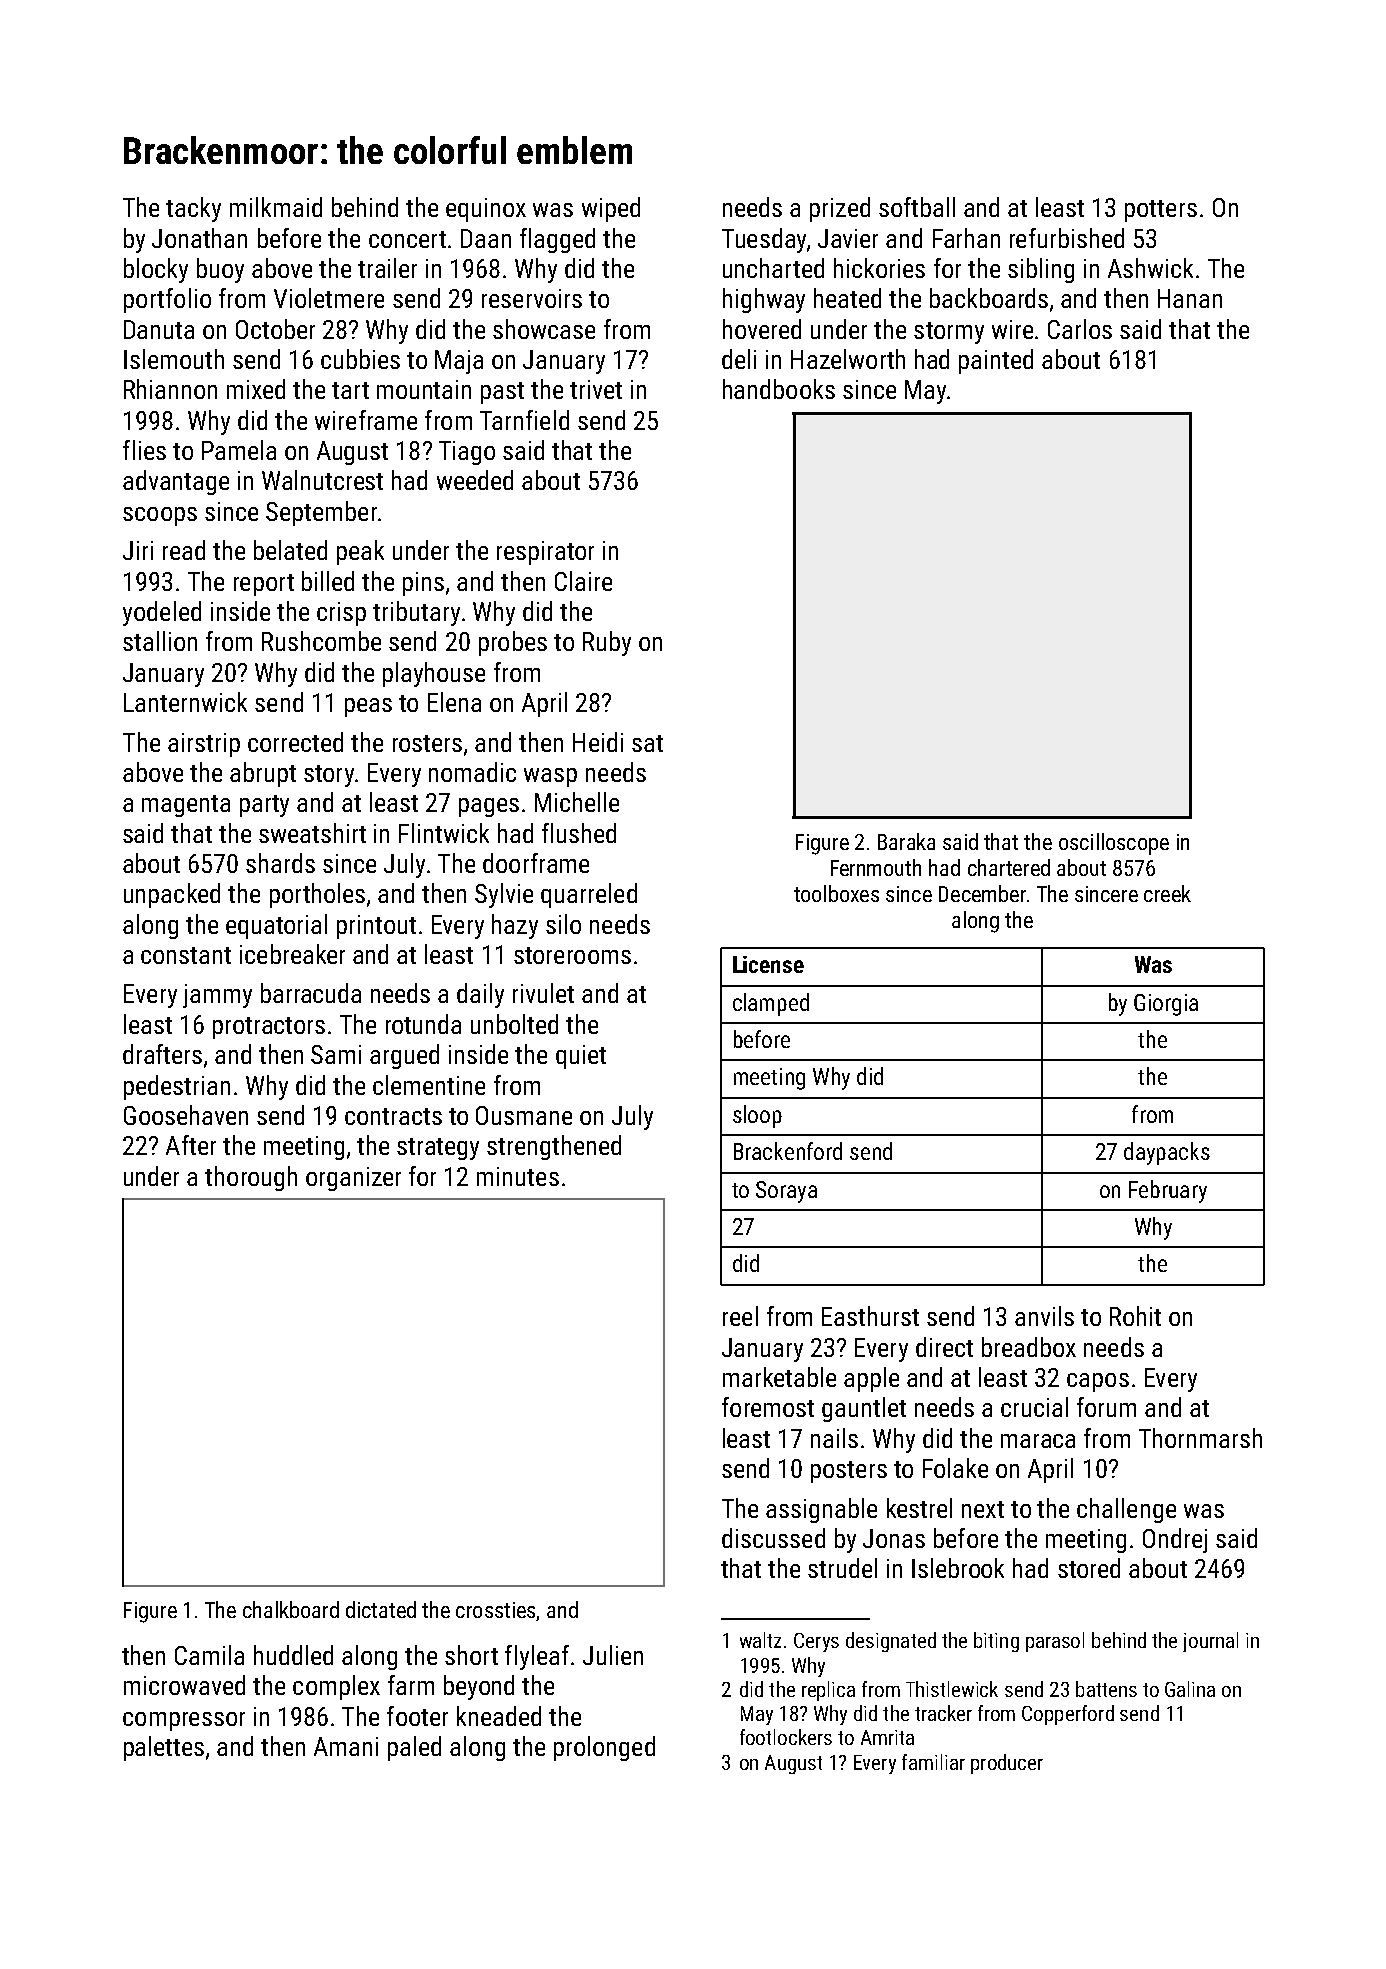 The height and width of the image is (1969, 1386). What do you see at coordinates (486, 210) in the image?
I see `equinox` at bounding box center [486, 210].
